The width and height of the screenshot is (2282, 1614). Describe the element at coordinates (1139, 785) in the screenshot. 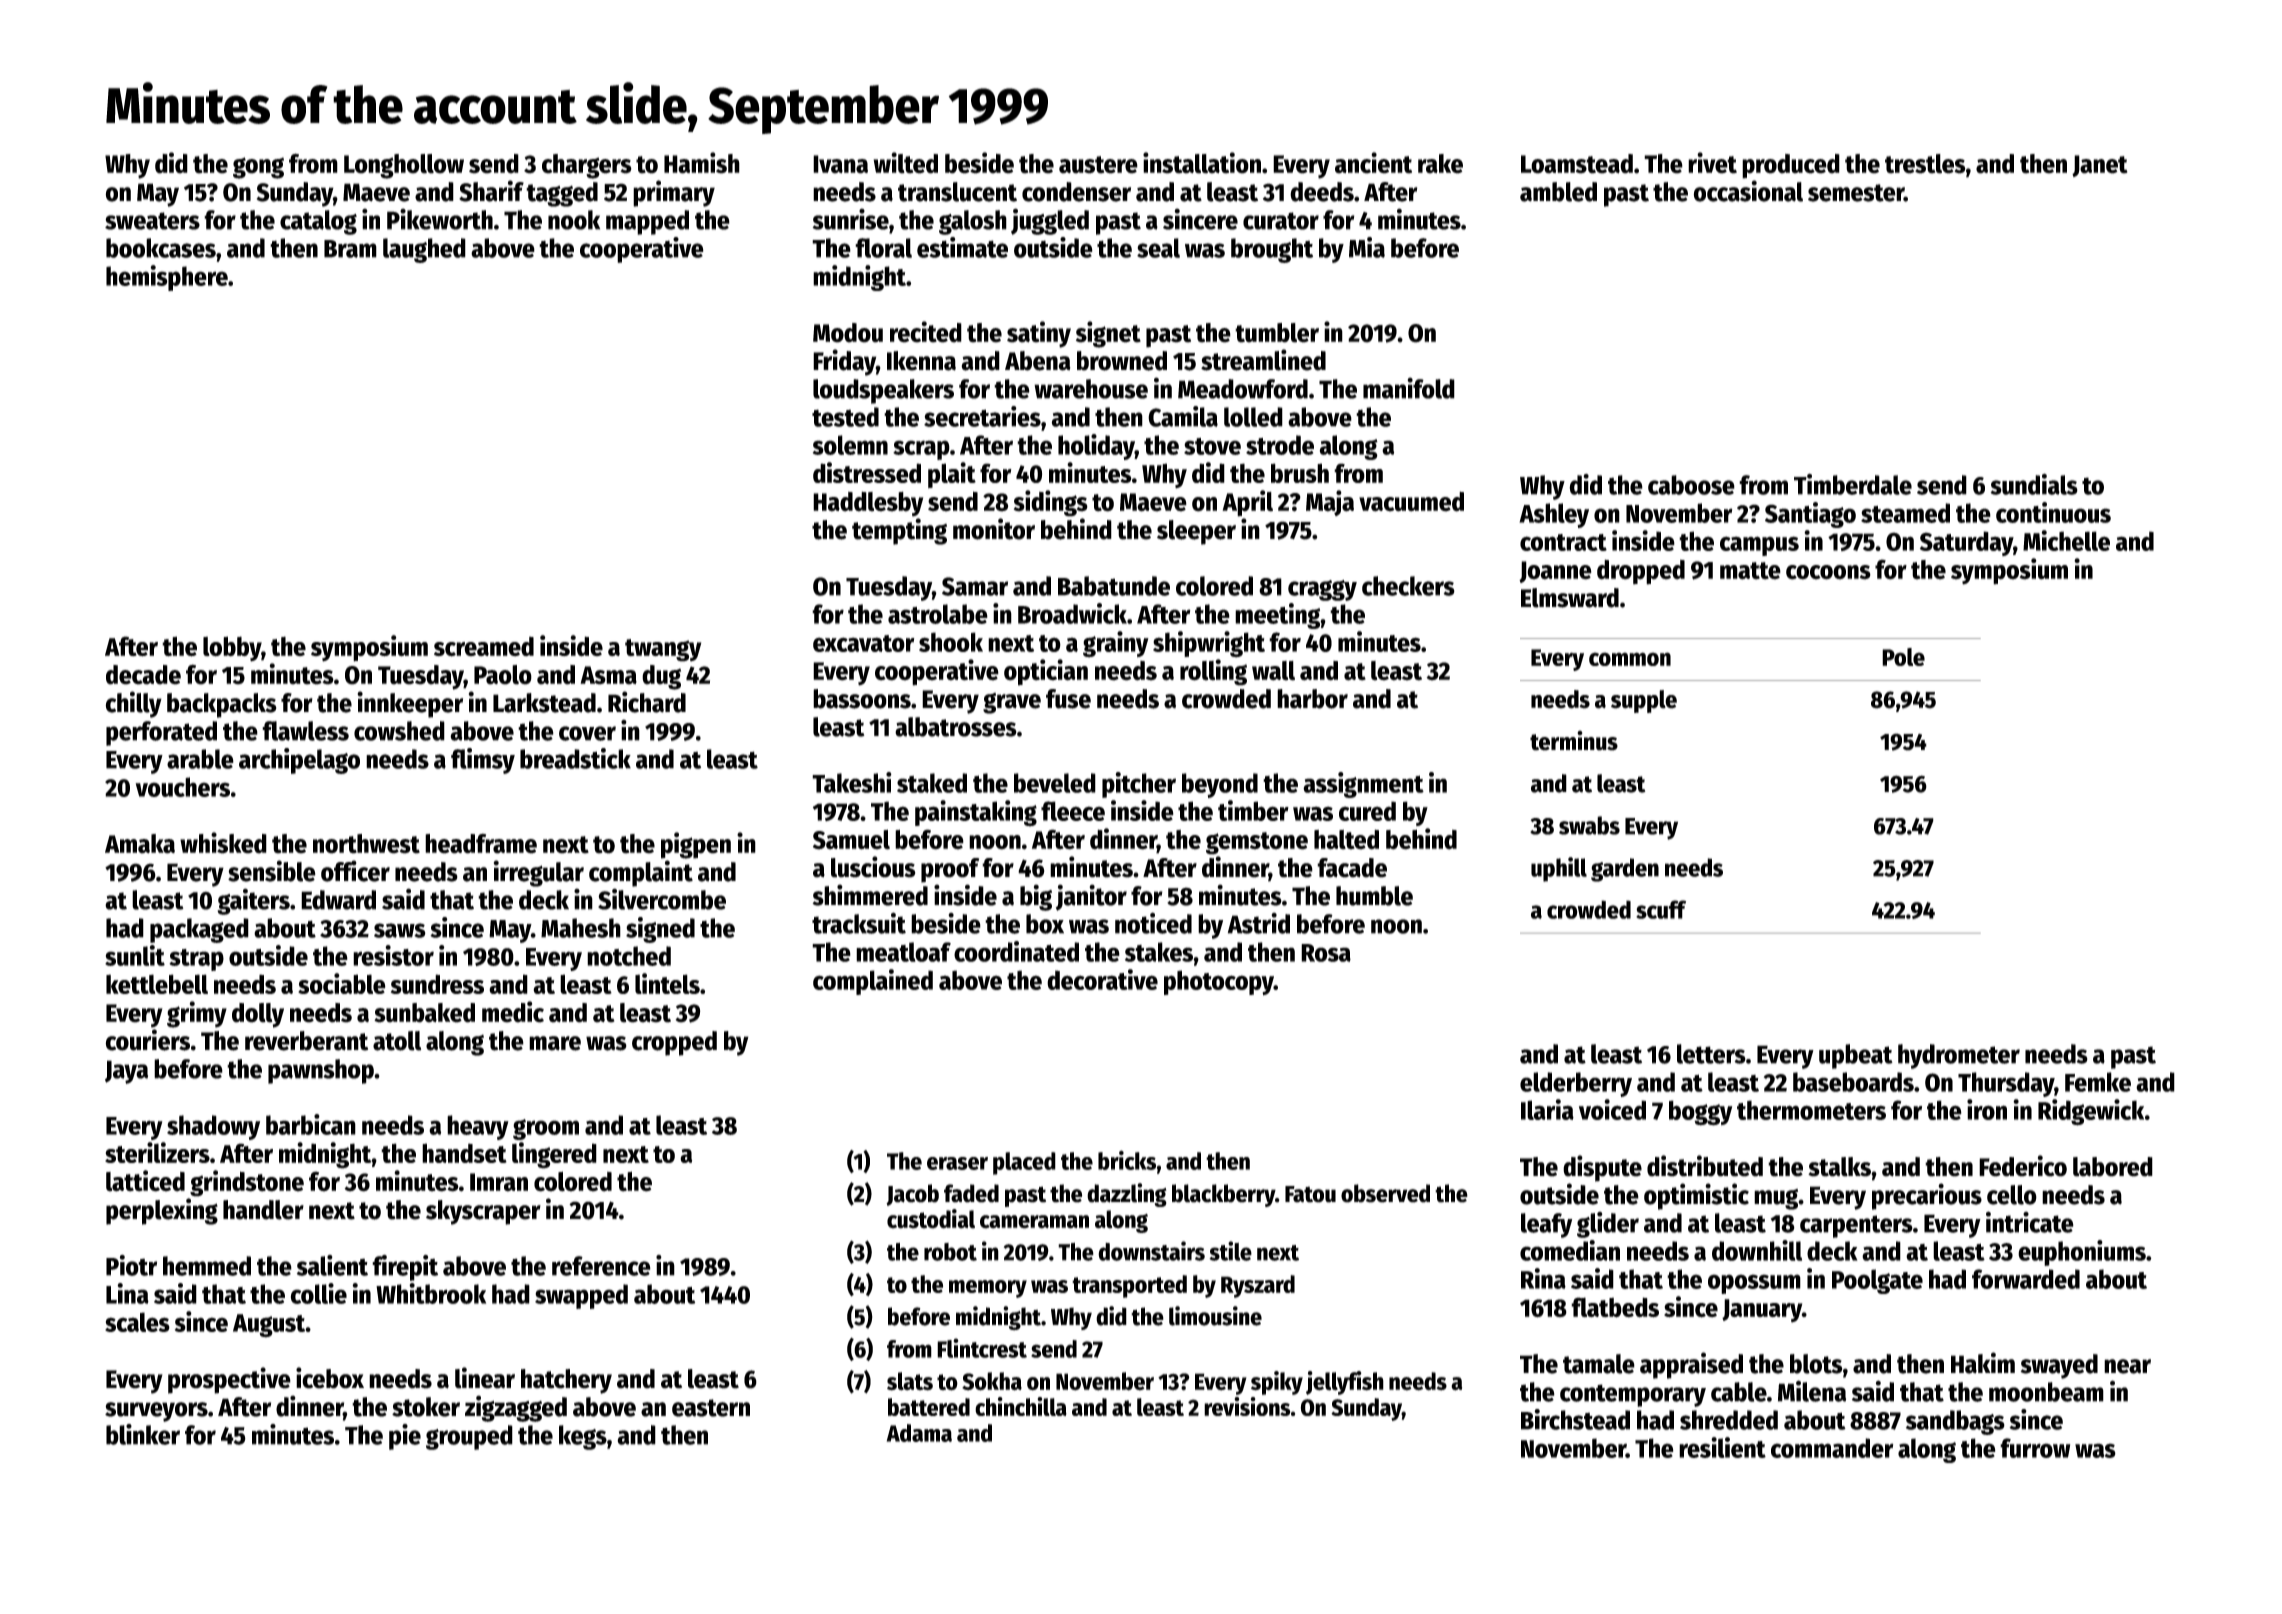

I see `pitcher` at that location.
